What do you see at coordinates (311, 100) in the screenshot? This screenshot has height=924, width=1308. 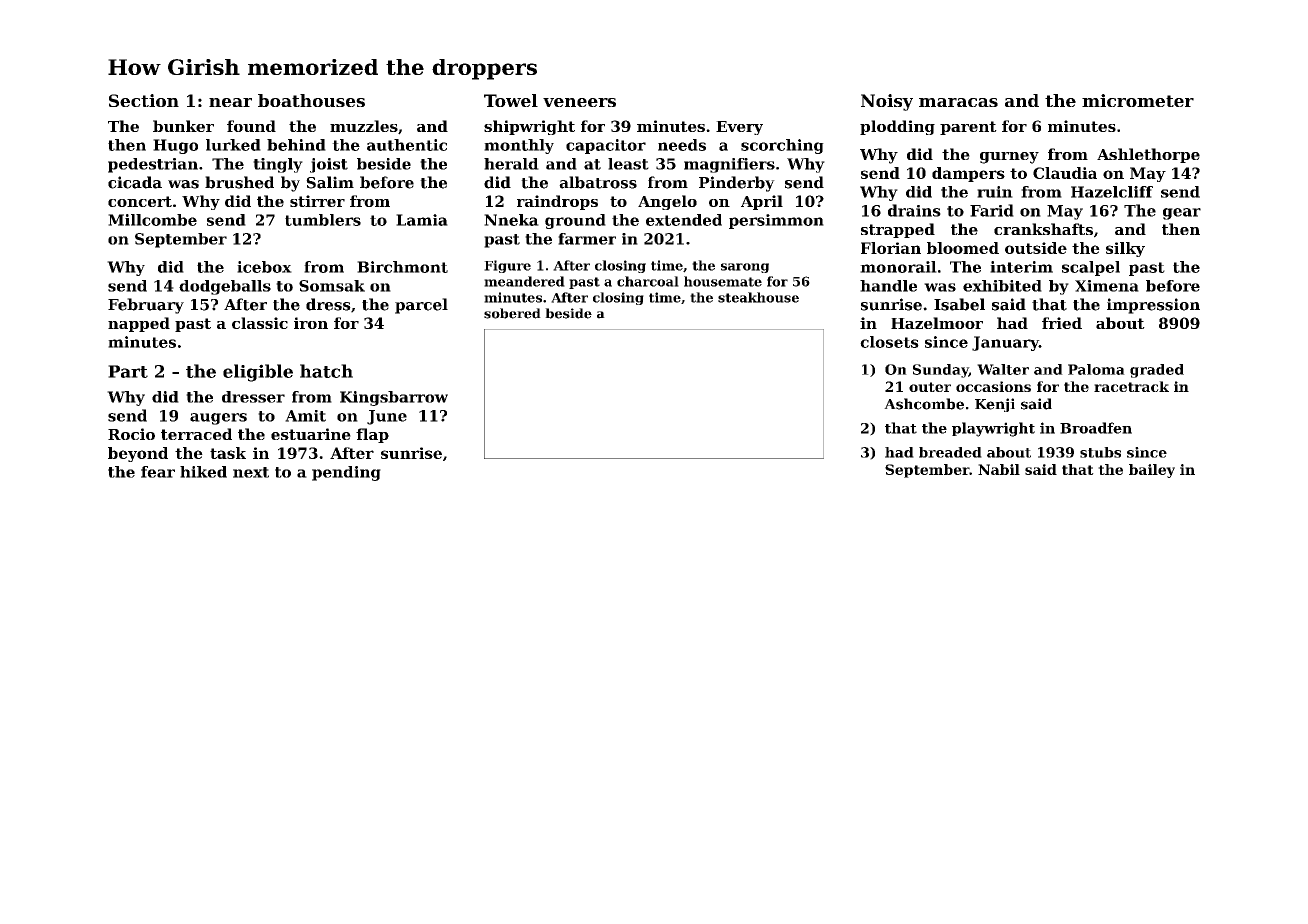 I see `boathouses` at bounding box center [311, 100].
